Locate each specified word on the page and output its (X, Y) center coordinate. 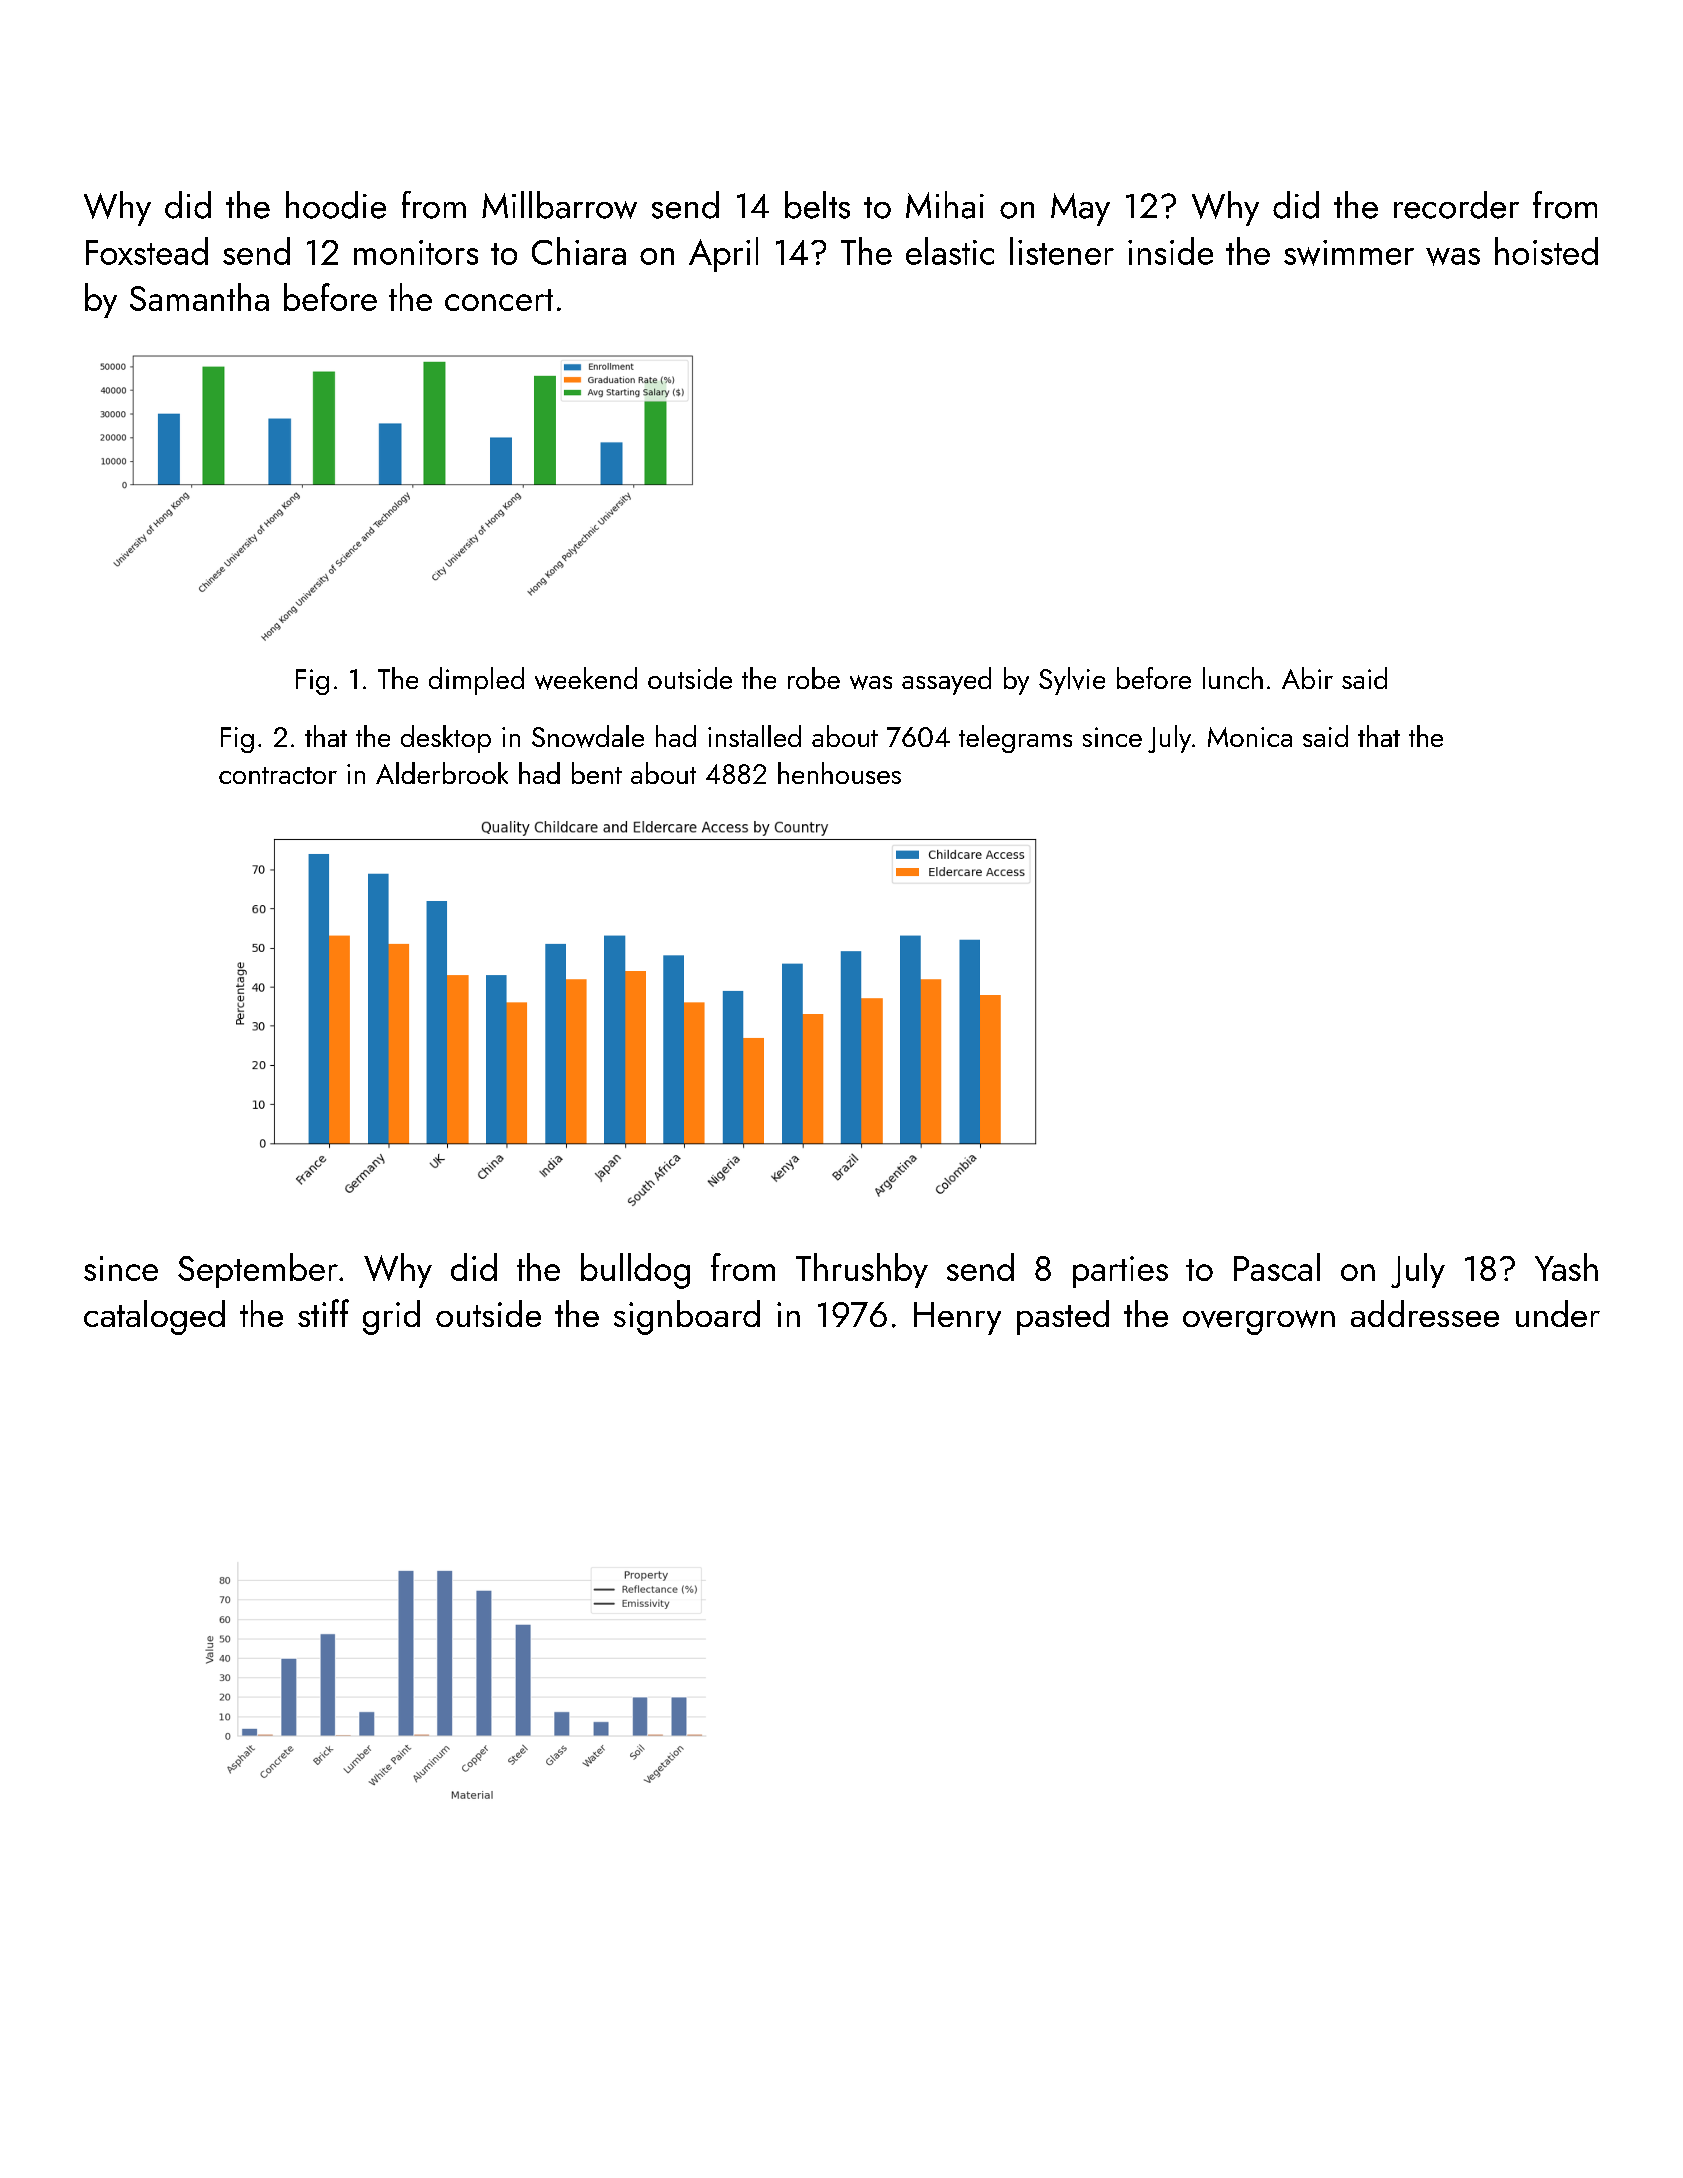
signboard (687, 1317)
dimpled (476, 681)
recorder (1456, 205)
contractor (278, 775)
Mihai (945, 205)
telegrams (1015, 739)
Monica (1250, 737)
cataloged (154, 1317)
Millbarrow (559, 205)
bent (597, 773)
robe (814, 678)
